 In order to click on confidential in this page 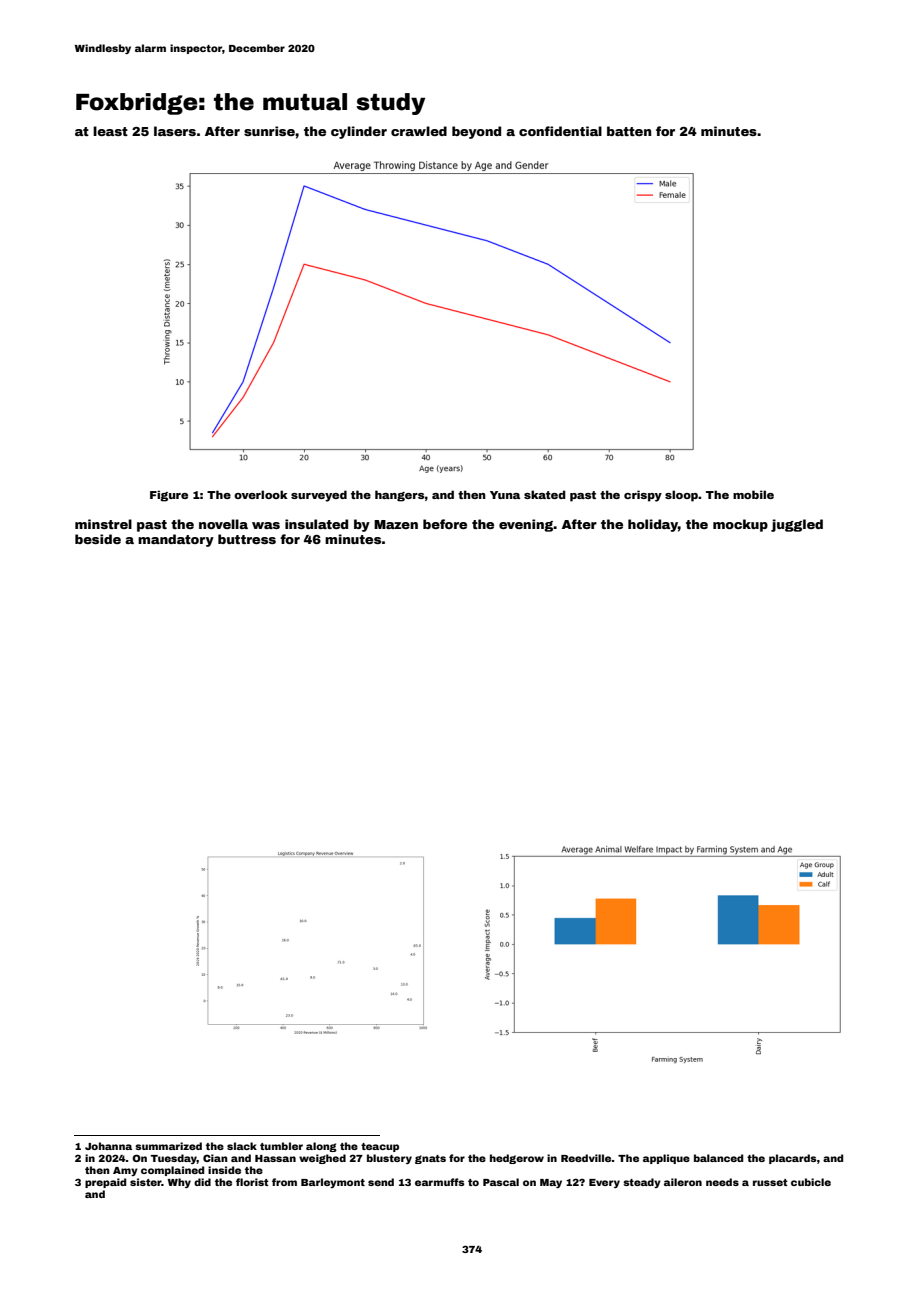, I will do `click(560, 131)`.
